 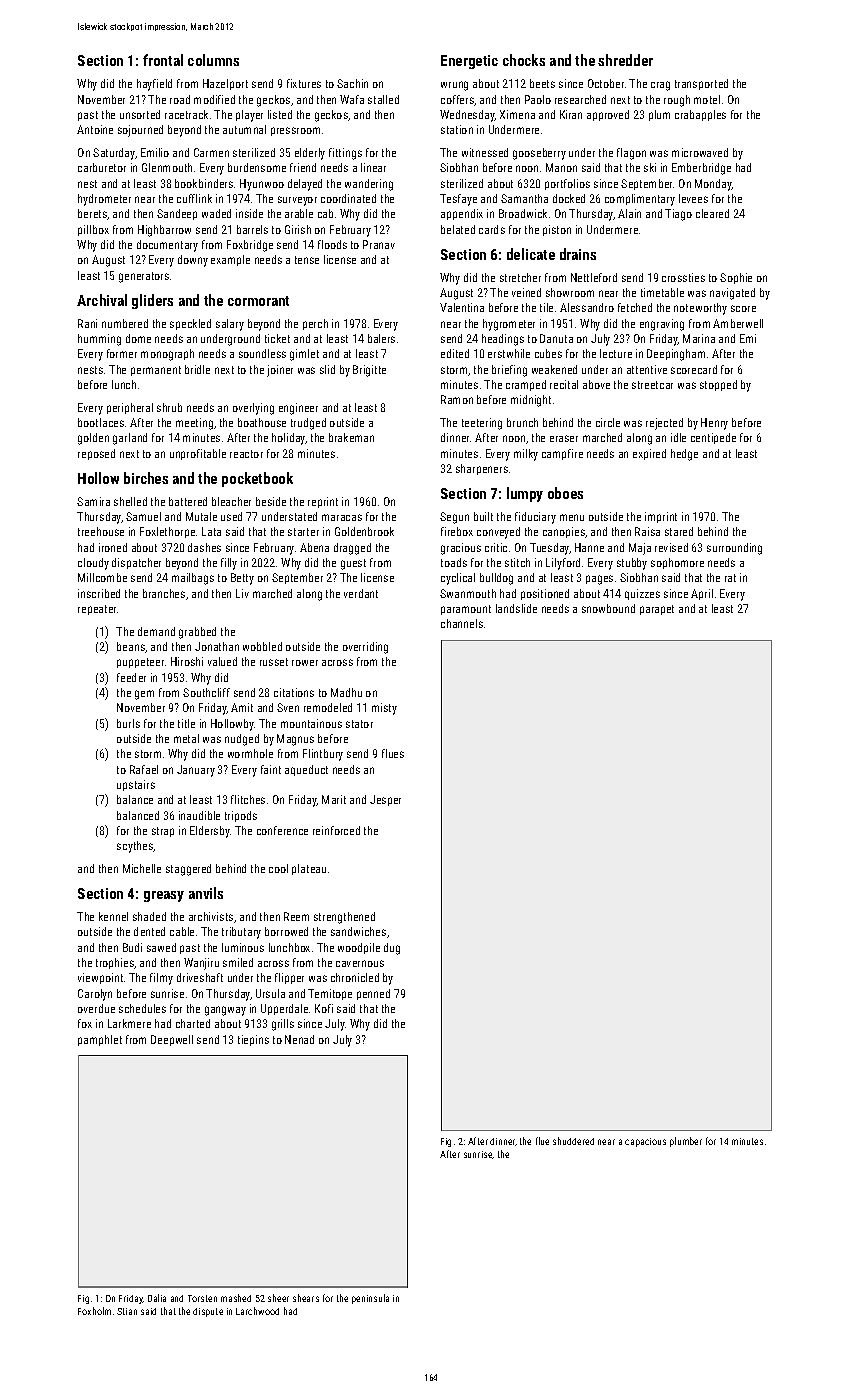 I want to click on filly, so click(x=229, y=564).
